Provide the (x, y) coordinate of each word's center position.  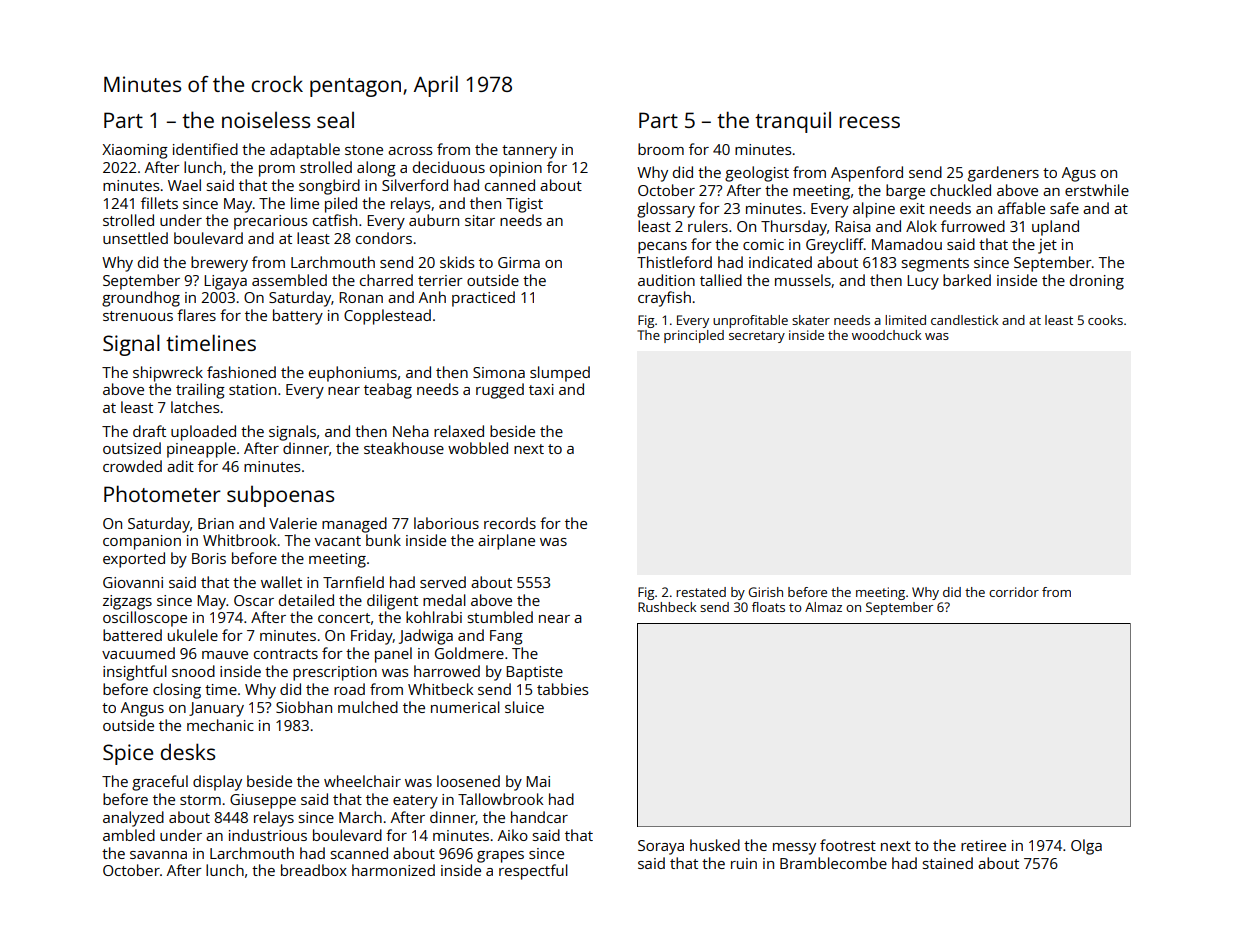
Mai (538, 781)
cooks (1105, 320)
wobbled (478, 448)
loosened (468, 781)
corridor (1014, 592)
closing (177, 691)
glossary (666, 210)
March (360, 817)
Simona (499, 372)
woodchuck (886, 335)
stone (364, 150)
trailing (200, 391)
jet (1047, 246)
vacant (338, 541)
